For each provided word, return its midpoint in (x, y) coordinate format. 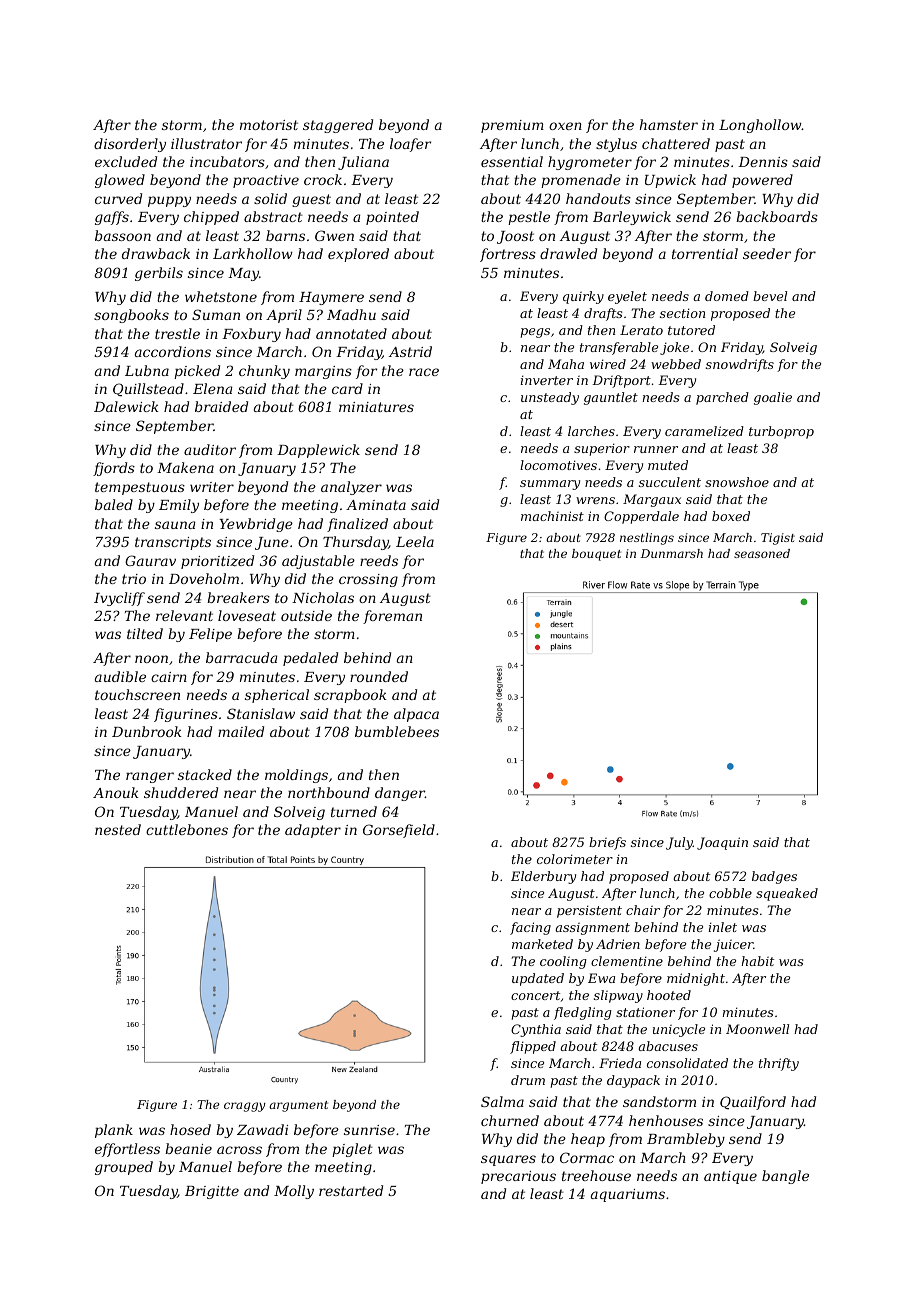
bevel (770, 296)
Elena (212, 388)
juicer (734, 945)
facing (530, 928)
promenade (581, 181)
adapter (313, 831)
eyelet (627, 297)
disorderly (130, 145)
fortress (508, 255)
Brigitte (212, 1192)
